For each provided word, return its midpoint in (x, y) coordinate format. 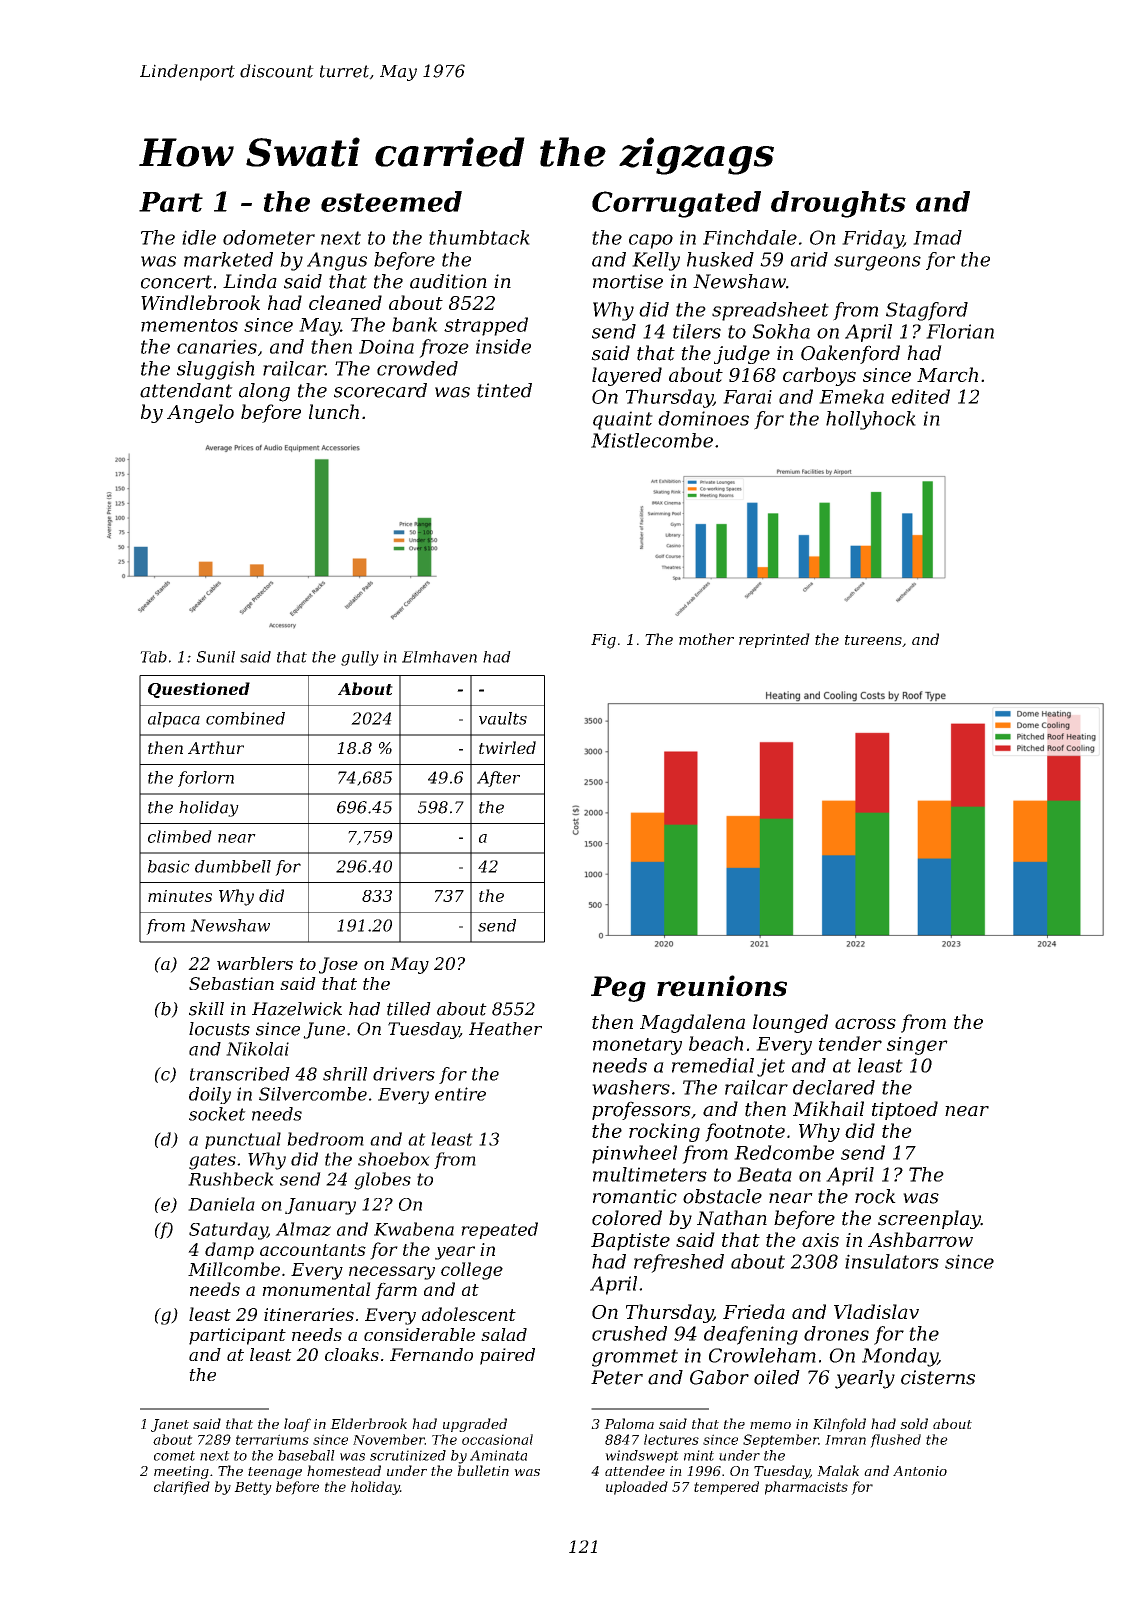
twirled (507, 747)
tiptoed (905, 1110)
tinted (504, 390)
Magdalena (692, 1023)
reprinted (774, 640)
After (498, 779)
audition (448, 281)
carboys (819, 376)
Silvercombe (313, 1094)
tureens (873, 640)
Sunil (215, 657)
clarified (182, 1488)
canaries (217, 346)
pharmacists (806, 1488)
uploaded (637, 1488)
